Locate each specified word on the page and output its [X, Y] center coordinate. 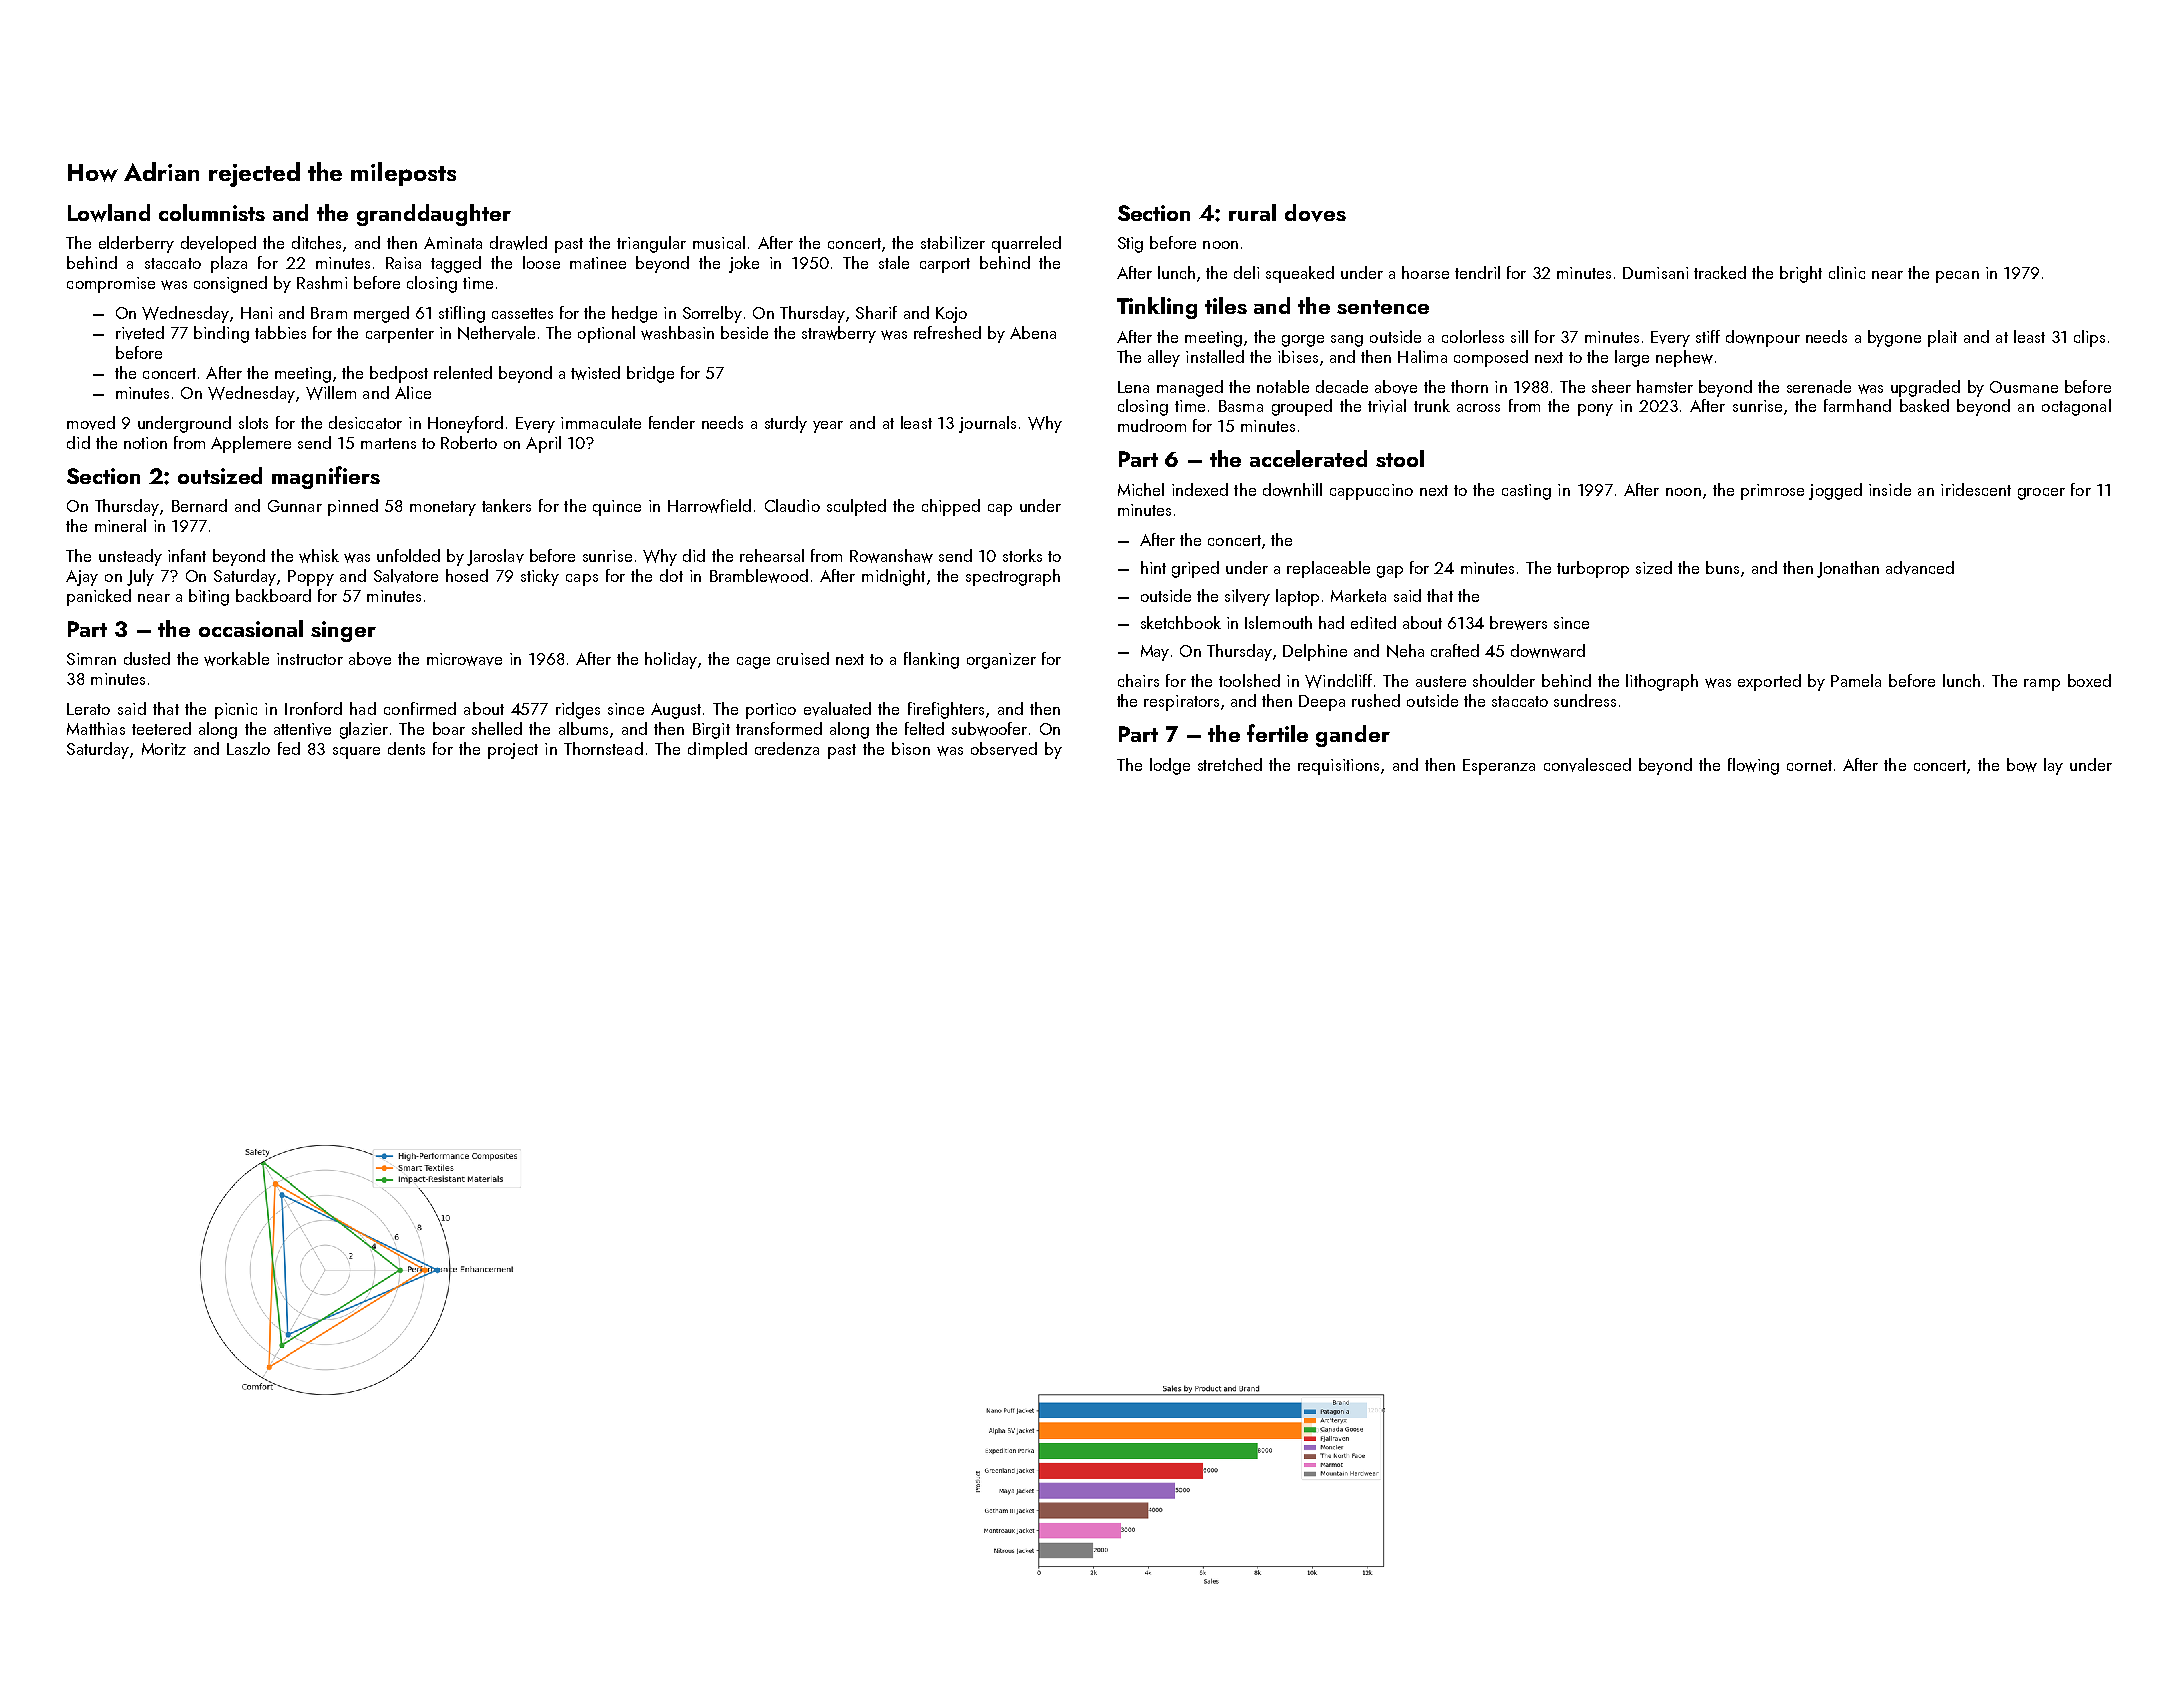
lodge [1170, 766]
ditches [316, 242]
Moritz [164, 749]
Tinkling [1157, 308]
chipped [951, 507]
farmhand [1857, 405]
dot [671, 575]
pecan [1957, 277]
